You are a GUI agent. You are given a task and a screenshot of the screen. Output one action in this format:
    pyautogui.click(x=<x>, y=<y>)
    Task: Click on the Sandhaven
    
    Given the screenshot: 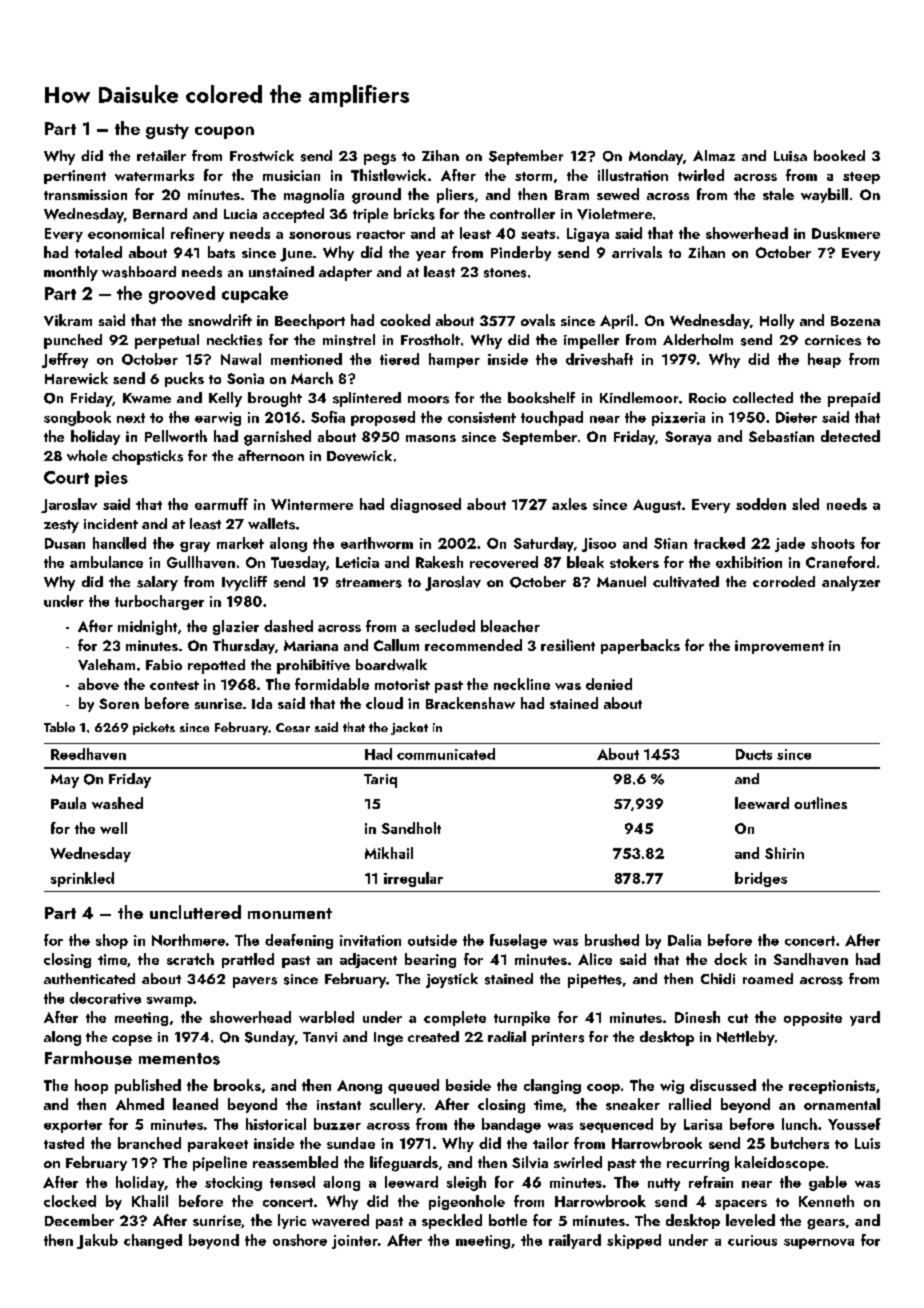 What is the action you would take?
    pyautogui.click(x=811, y=959)
